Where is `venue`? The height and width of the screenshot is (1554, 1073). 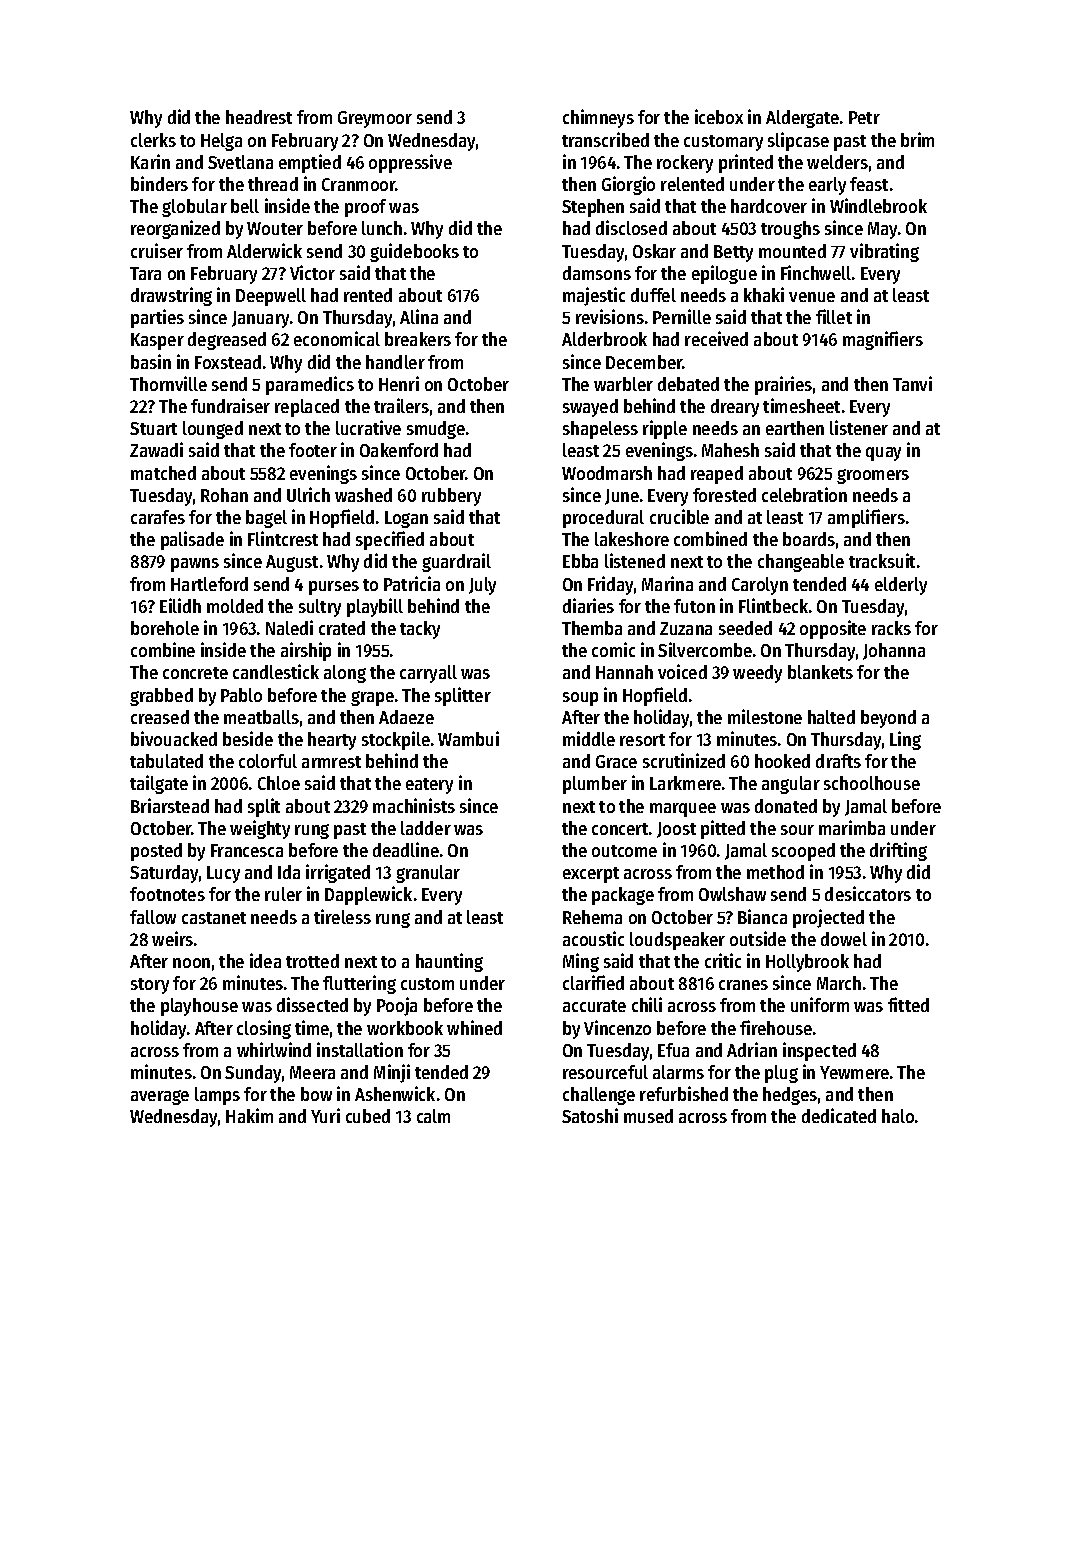 venue is located at coordinates (812, 297).
